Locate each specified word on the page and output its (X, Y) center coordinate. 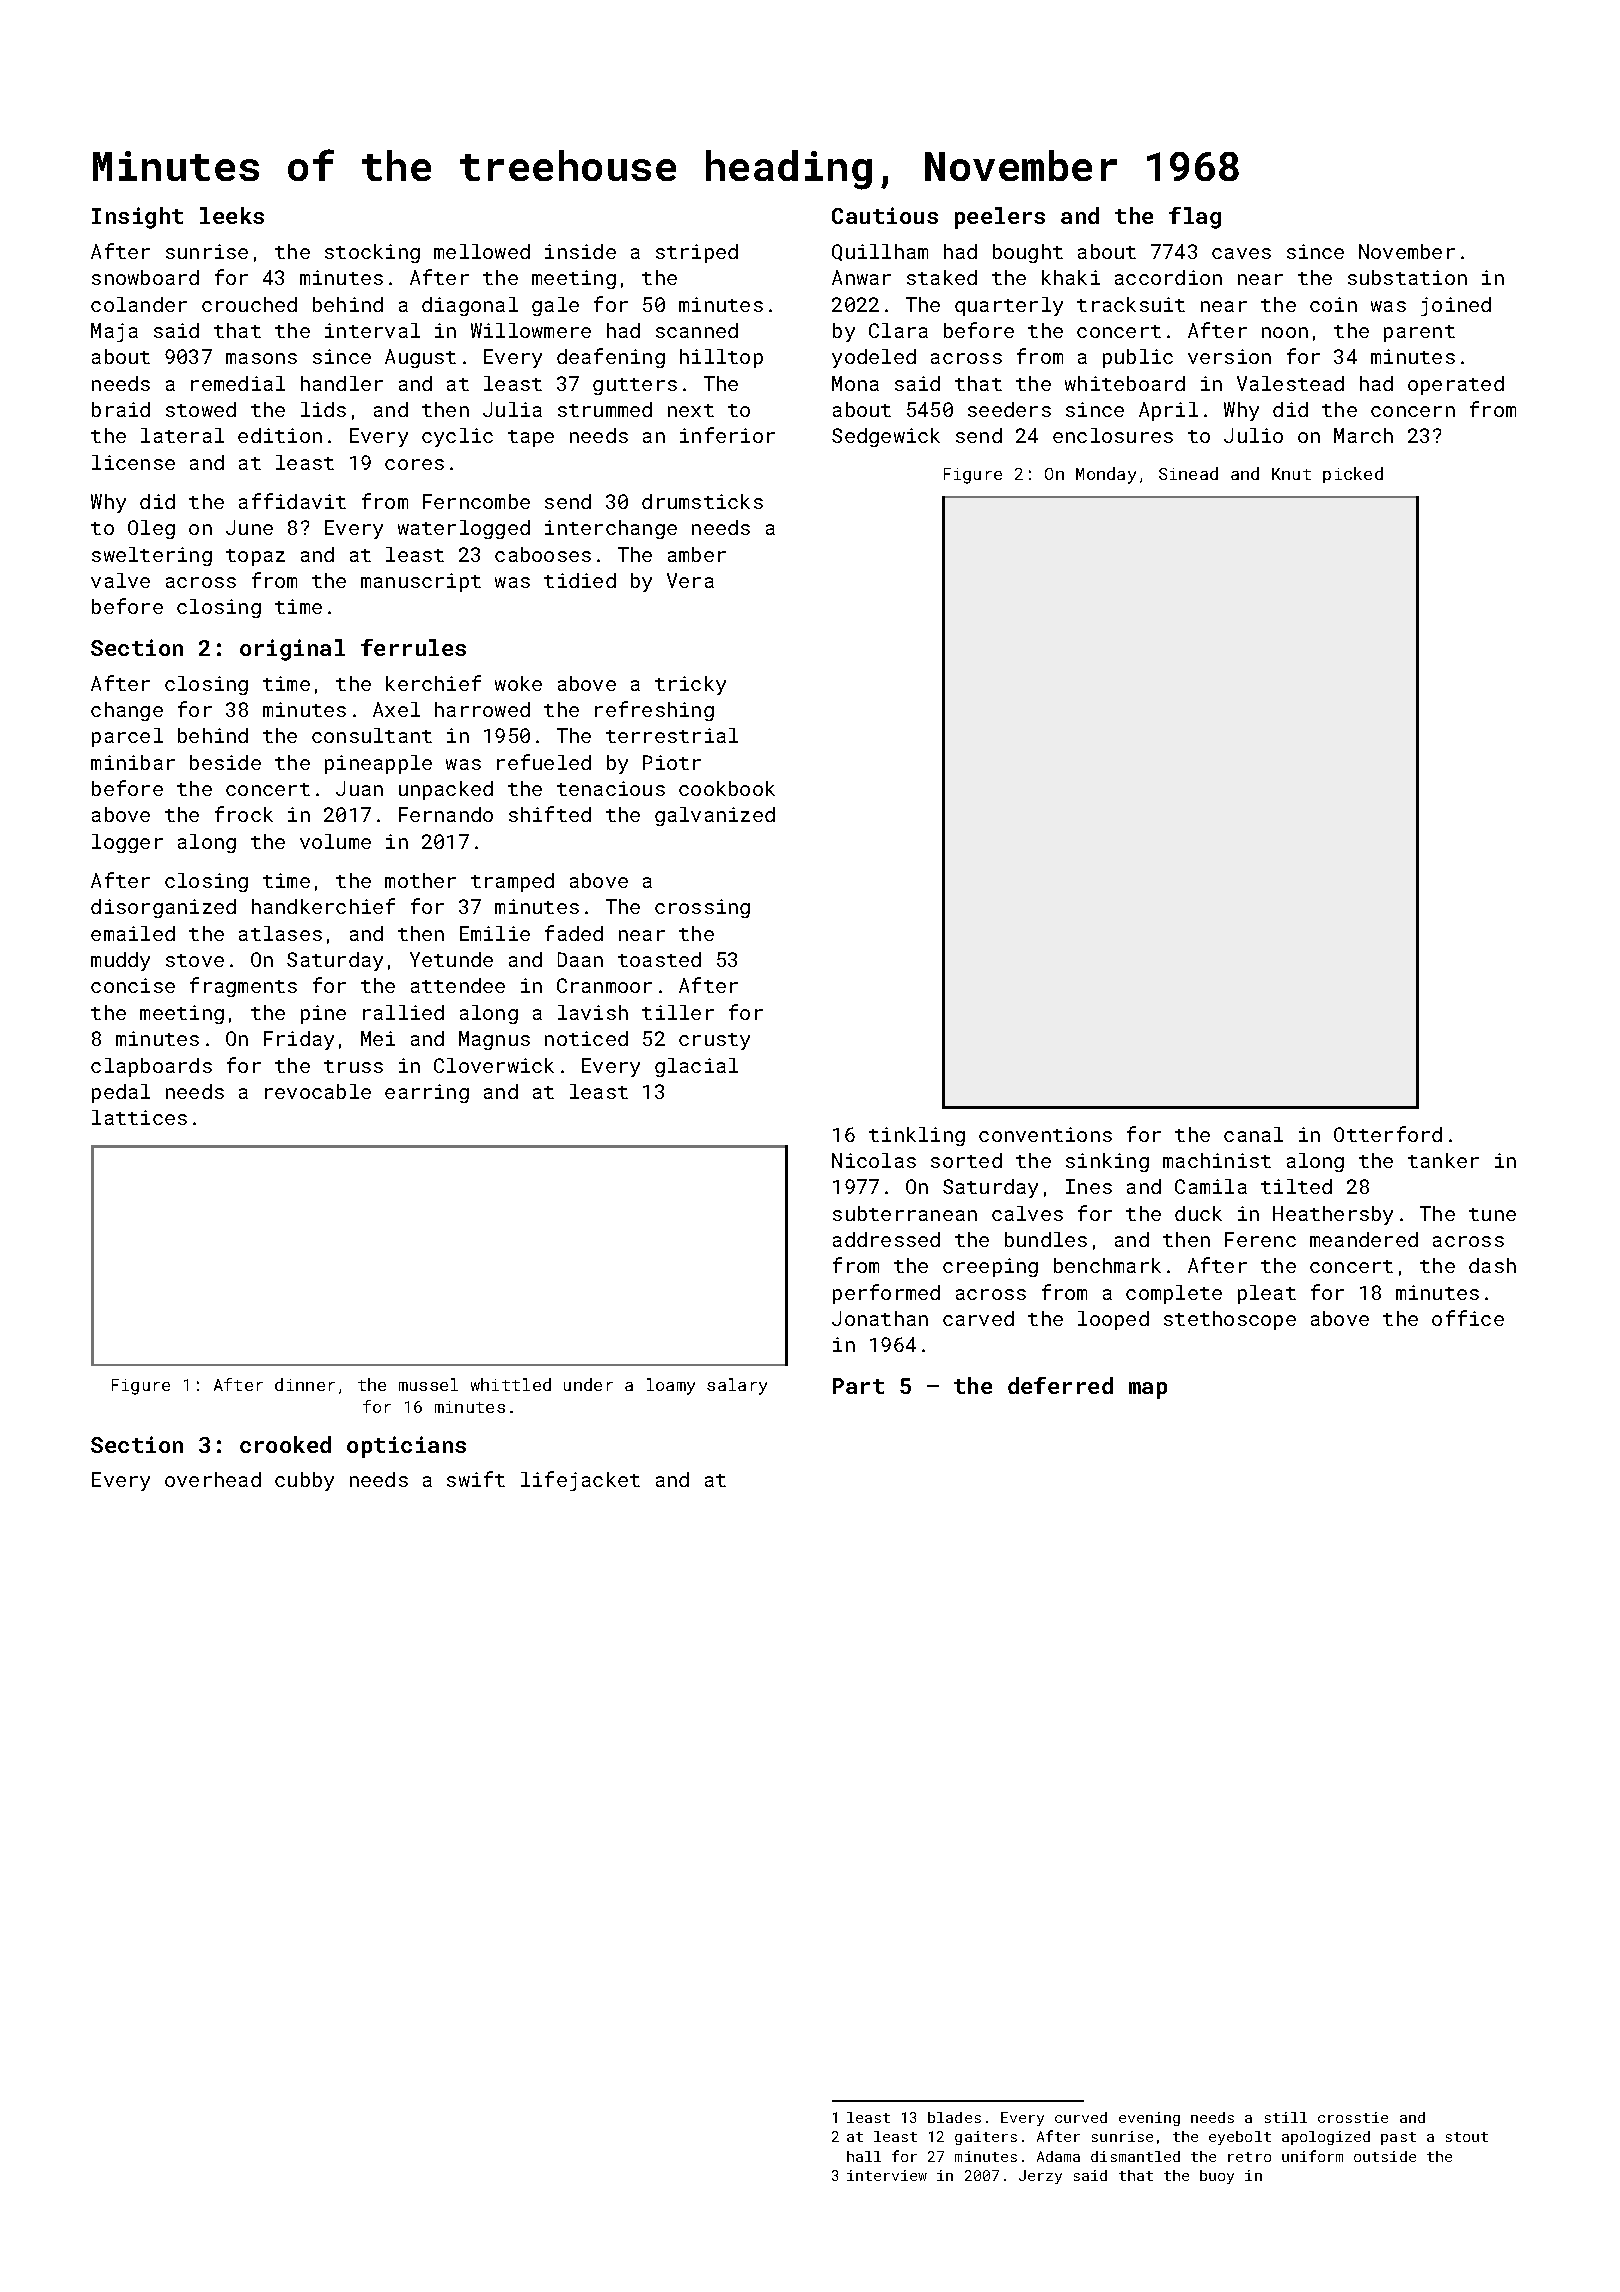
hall (864, 2156)
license (133, 462)
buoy (1217, 2177)
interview (887, 2175)
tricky (690, 685)
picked (1353, 475)
